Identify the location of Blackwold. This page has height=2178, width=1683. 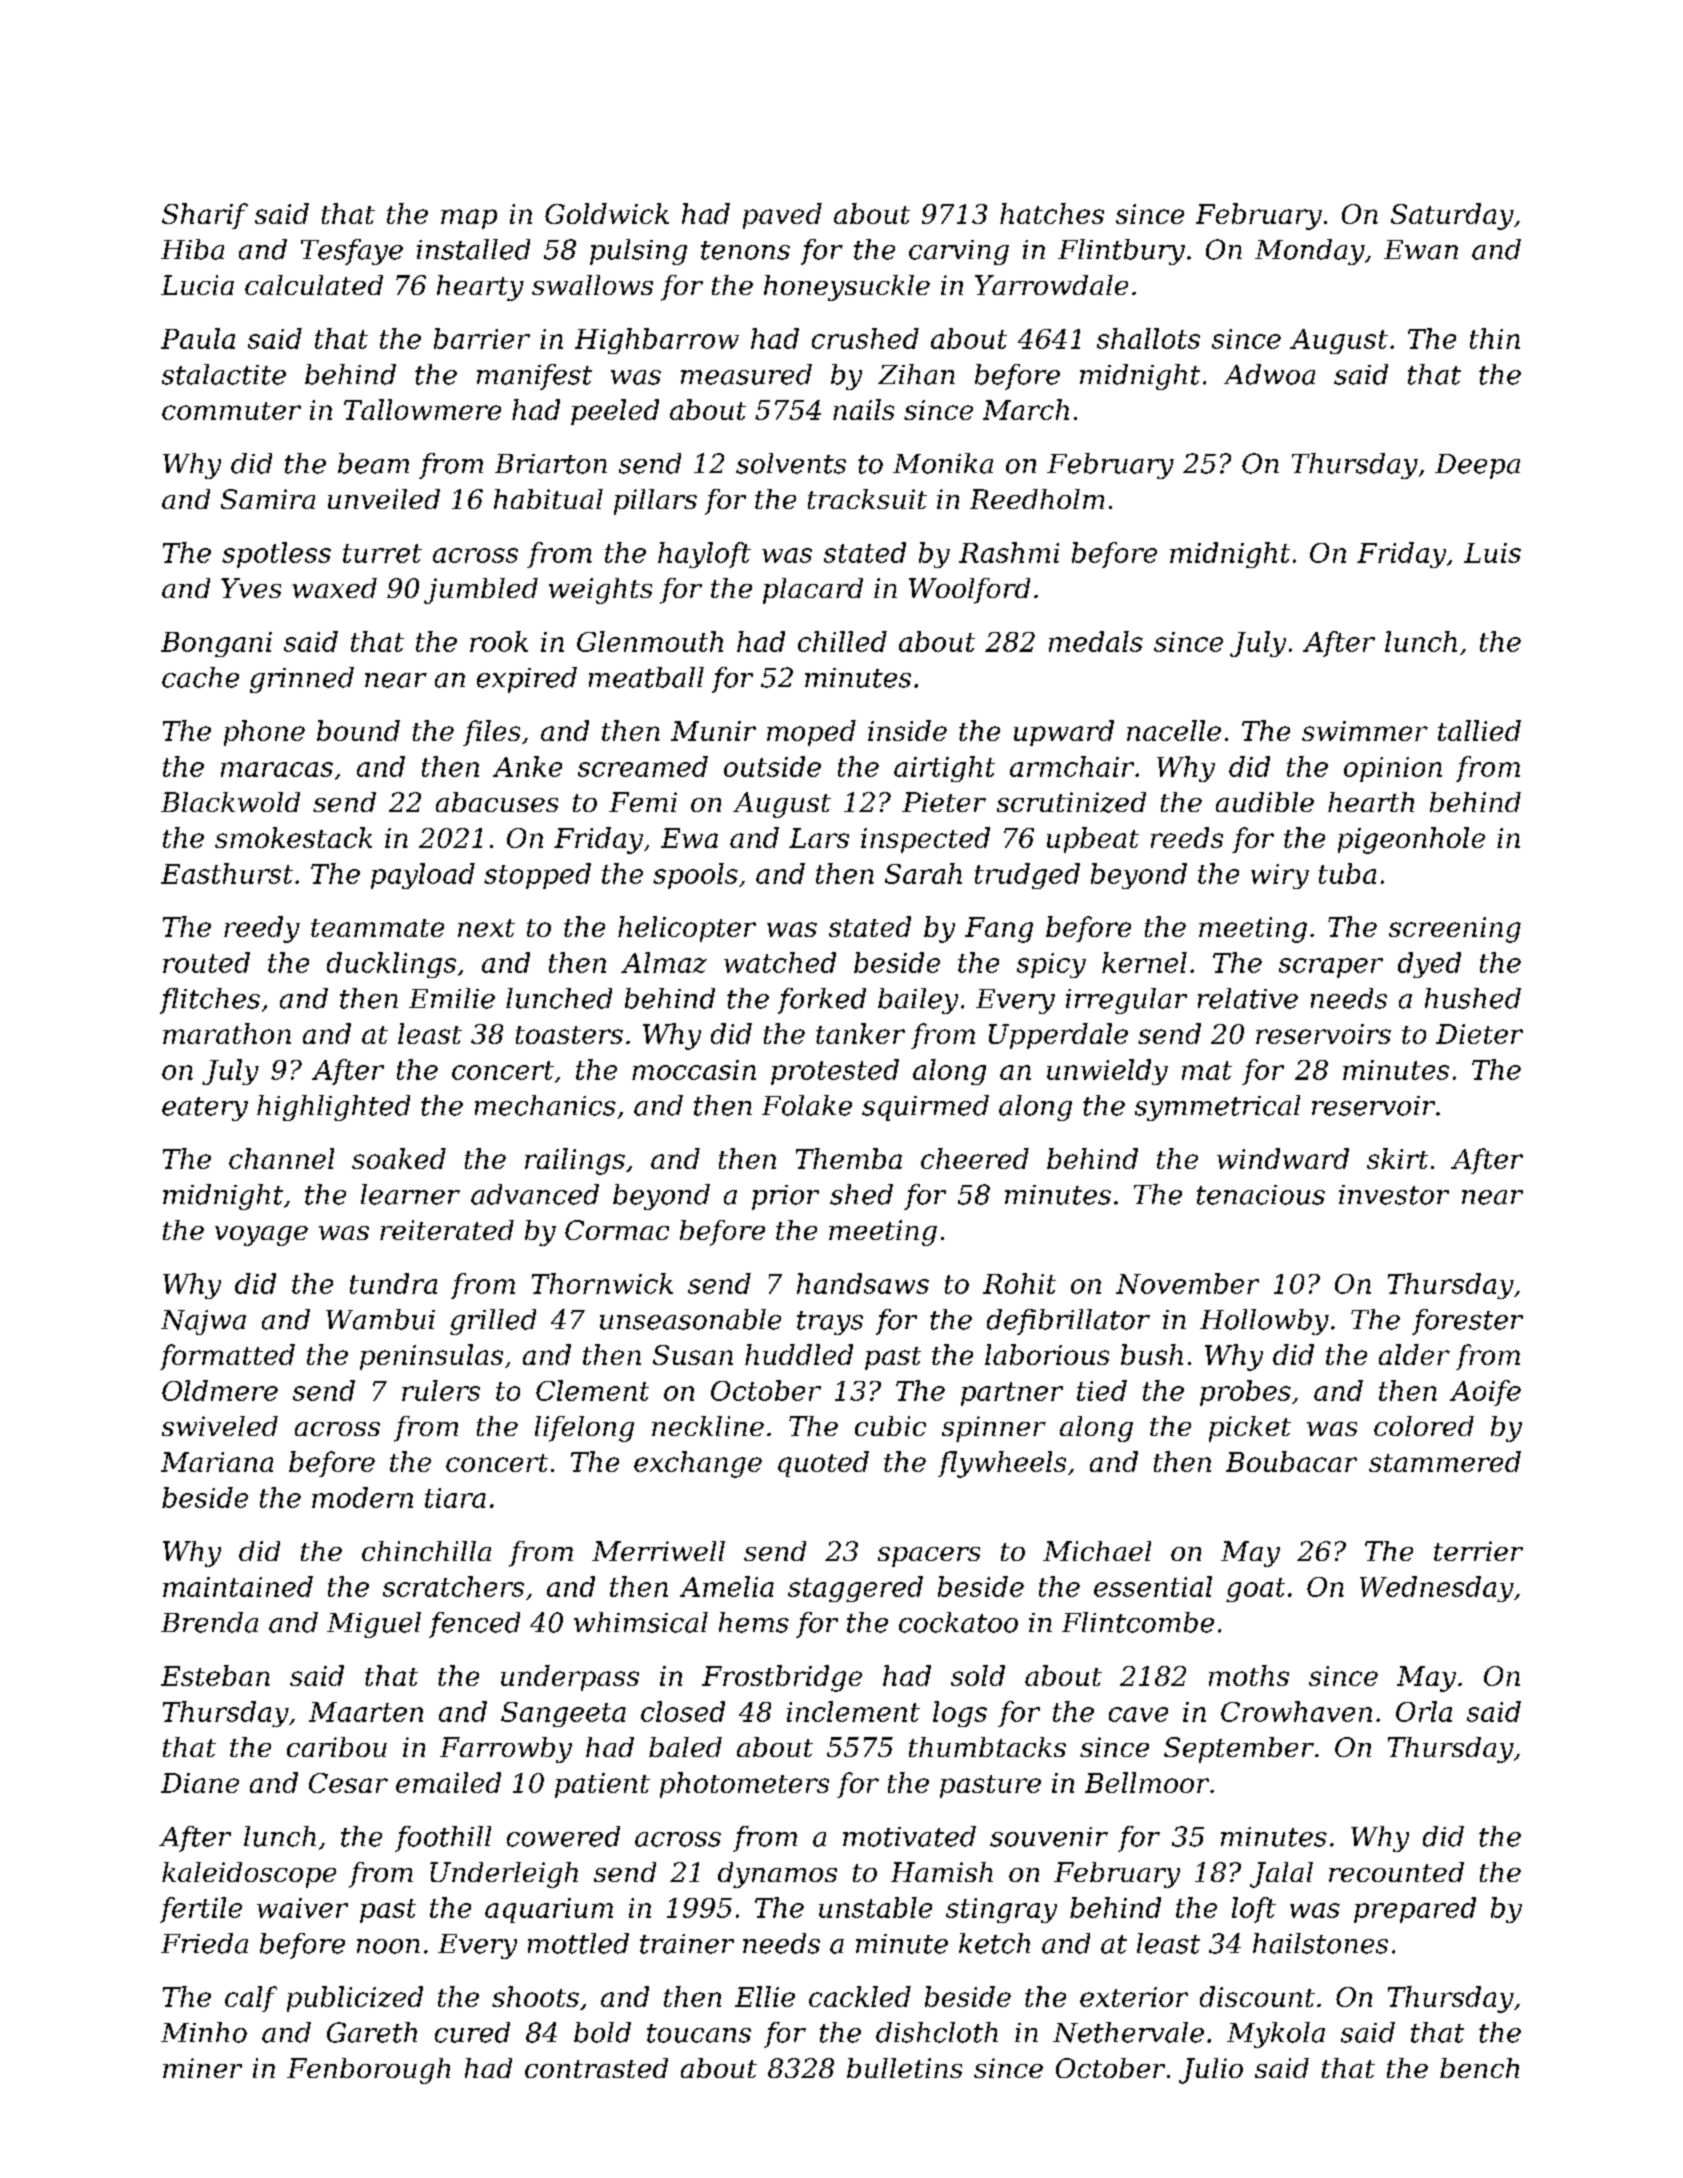
(230, 802).
